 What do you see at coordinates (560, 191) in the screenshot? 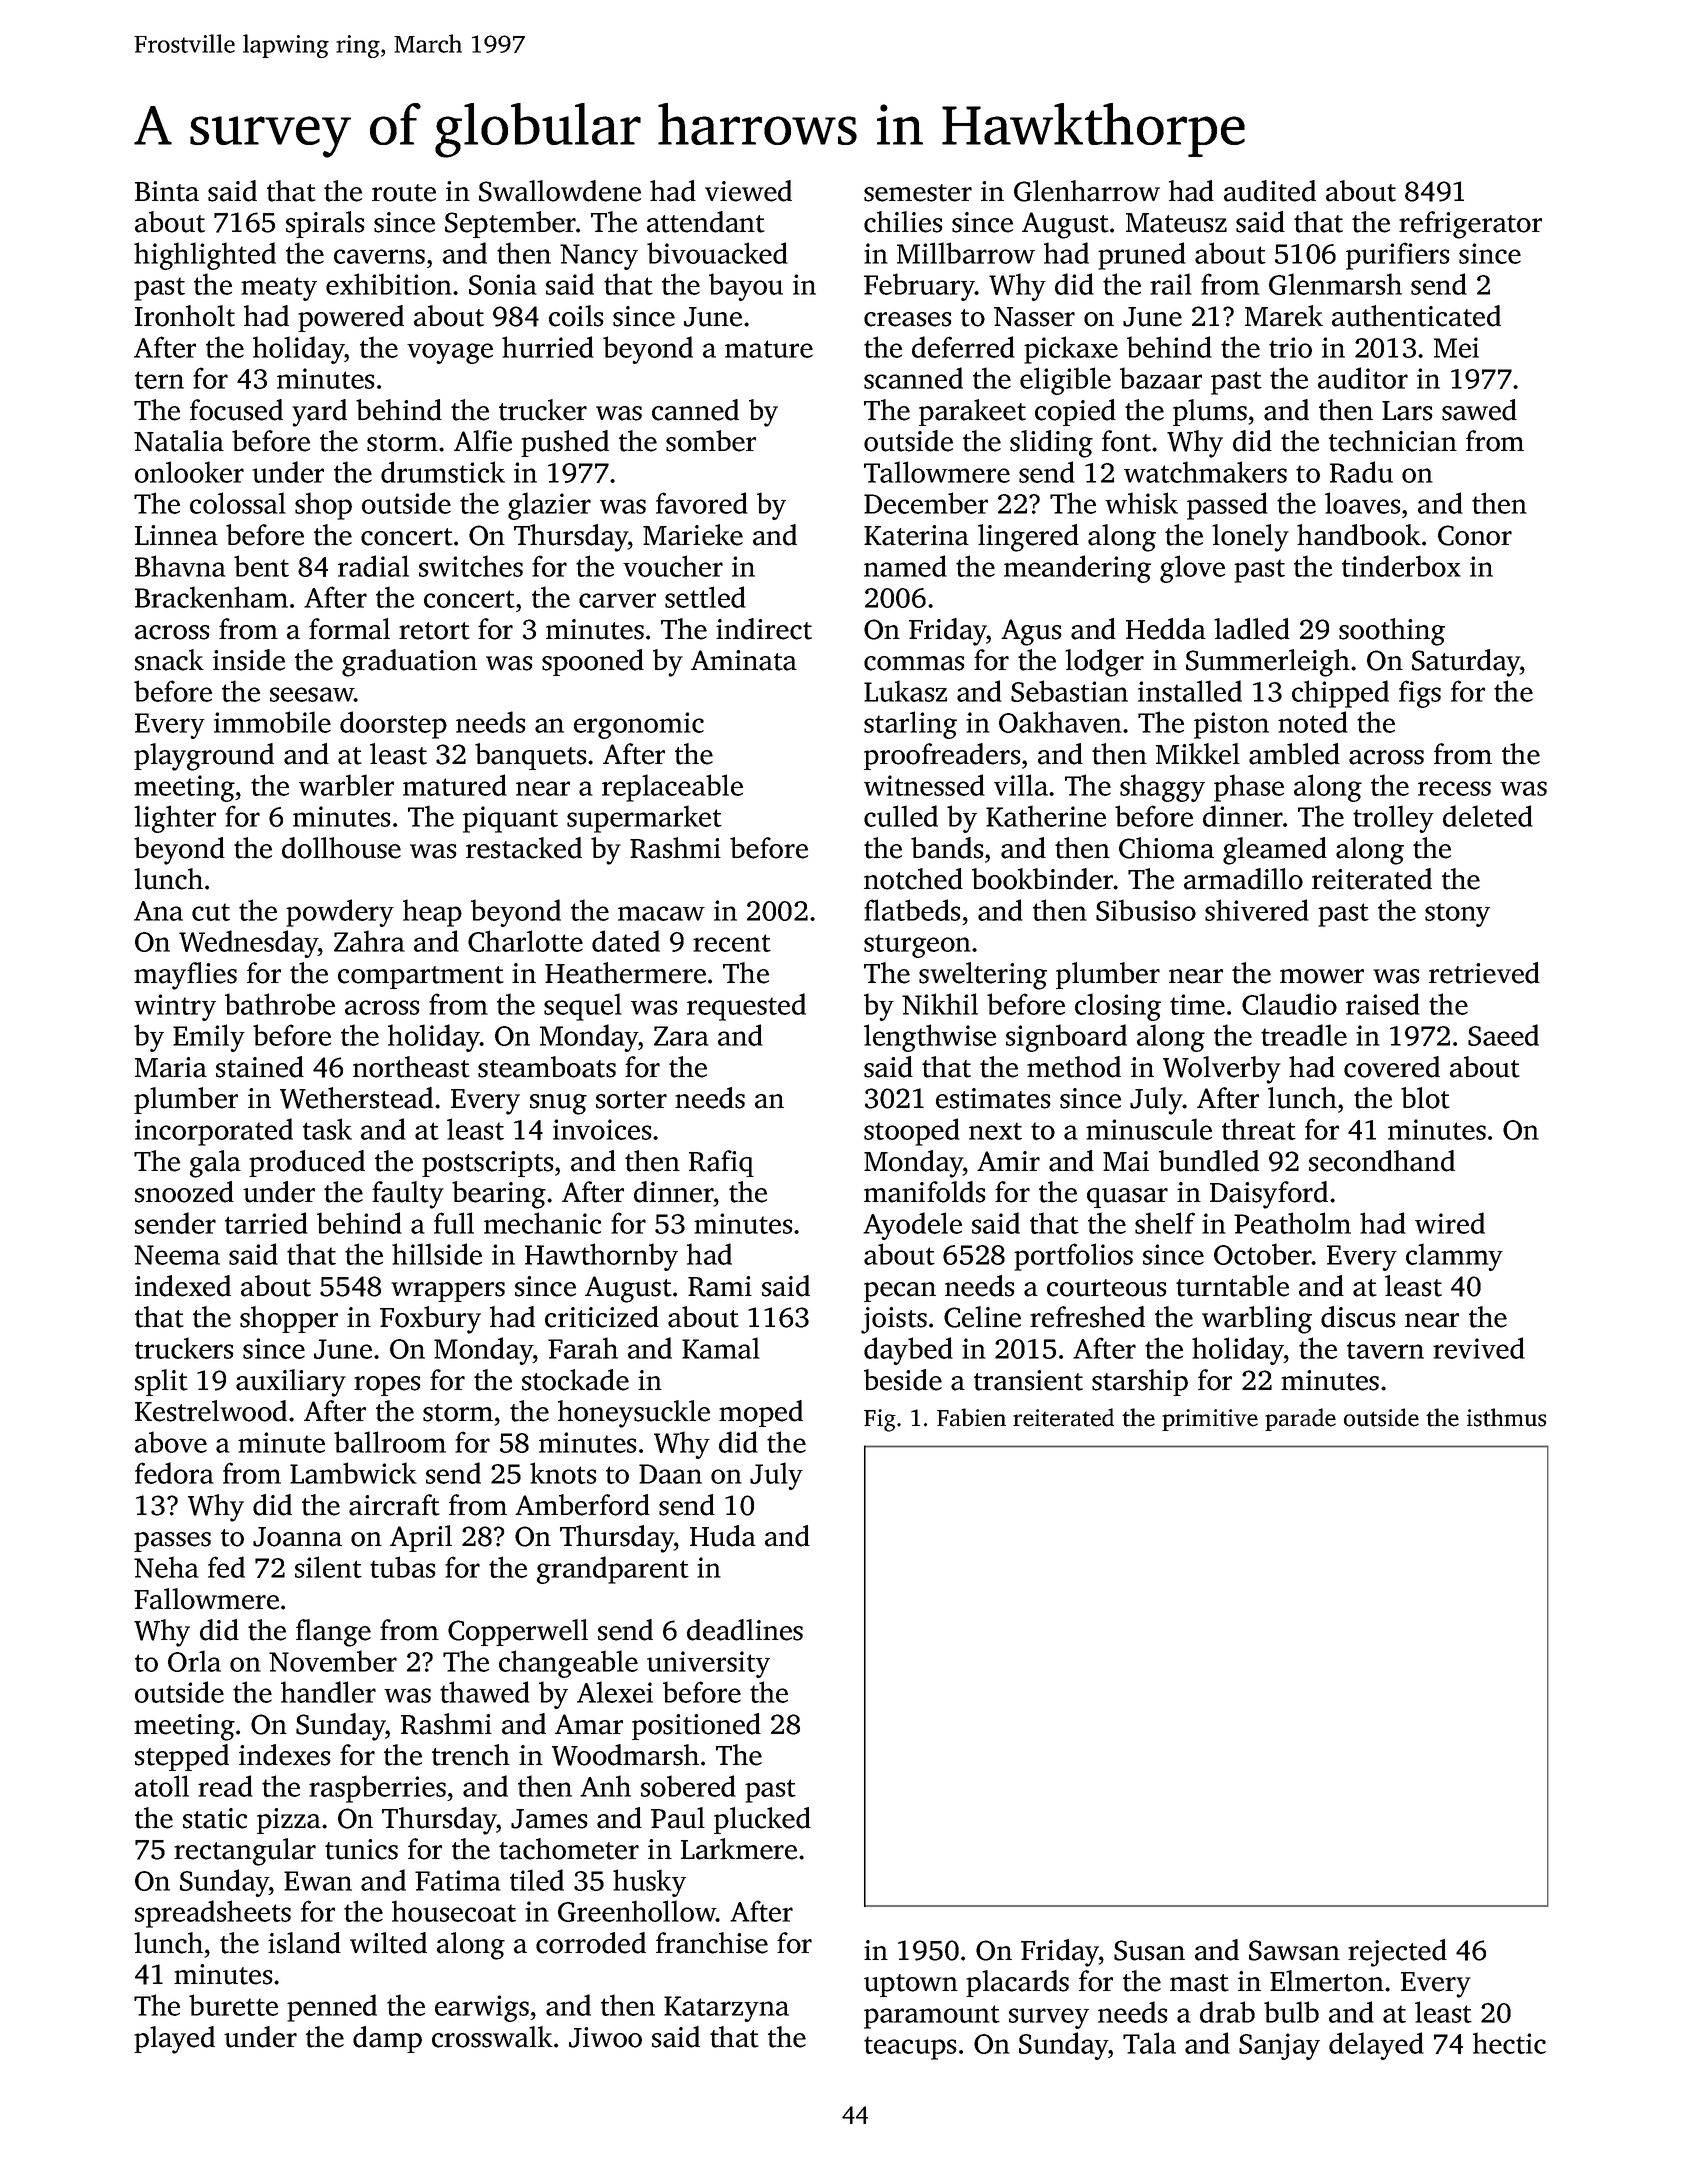
I see `Swallowdene` at bounding box center [560, 191].
